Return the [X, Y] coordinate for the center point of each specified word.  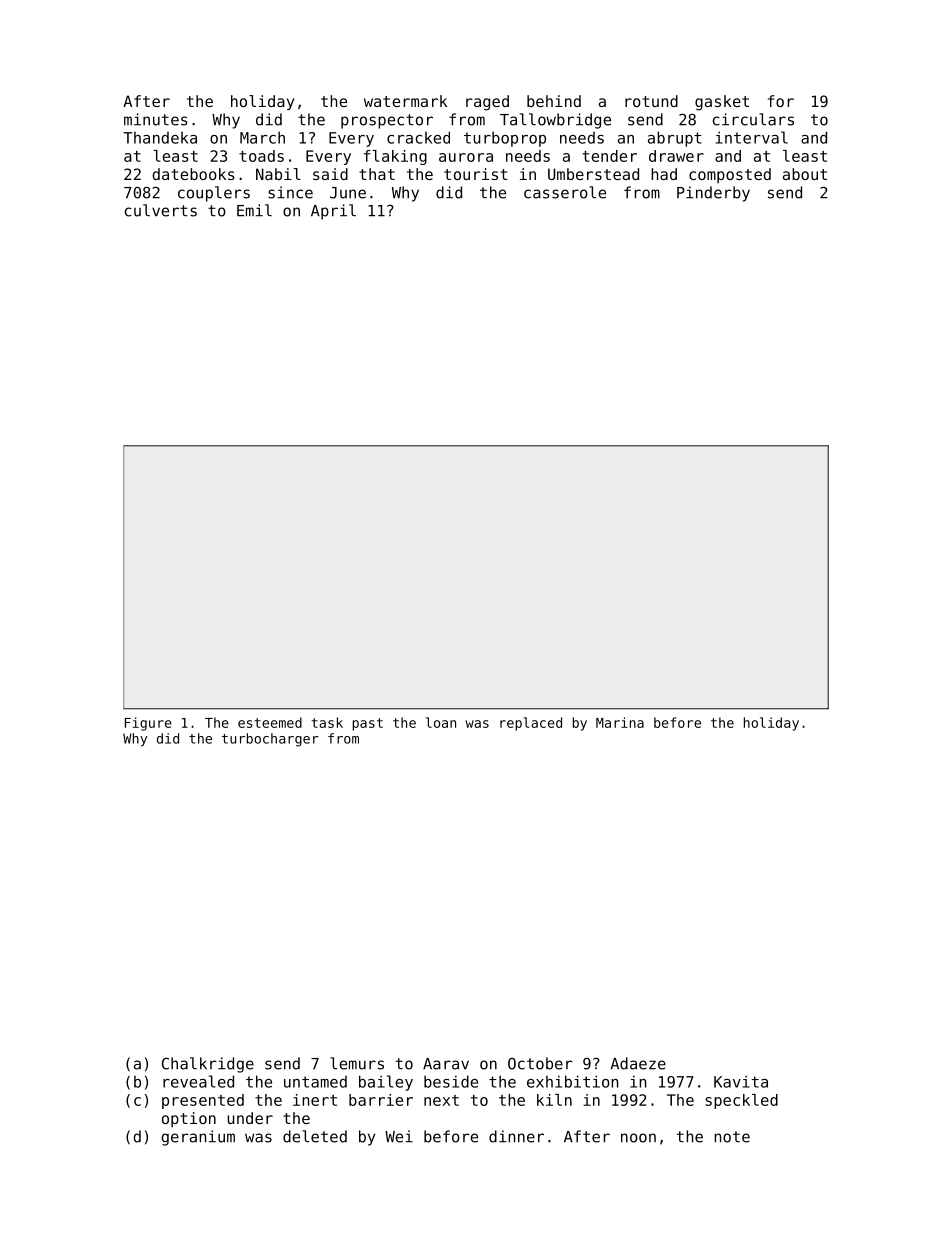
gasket [722, 103]
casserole [565, 192]
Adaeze [638, 1063]
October [540, 1063]
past [367, 724]
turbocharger [270, 740]
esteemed [270, 722]
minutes [156, 119]
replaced [531, 724]
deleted [315, 1136]
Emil [254, 210]
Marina [620, 722]
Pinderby [713, 194]
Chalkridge [208, 1065]
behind [554, 101]
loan [441, 722]
